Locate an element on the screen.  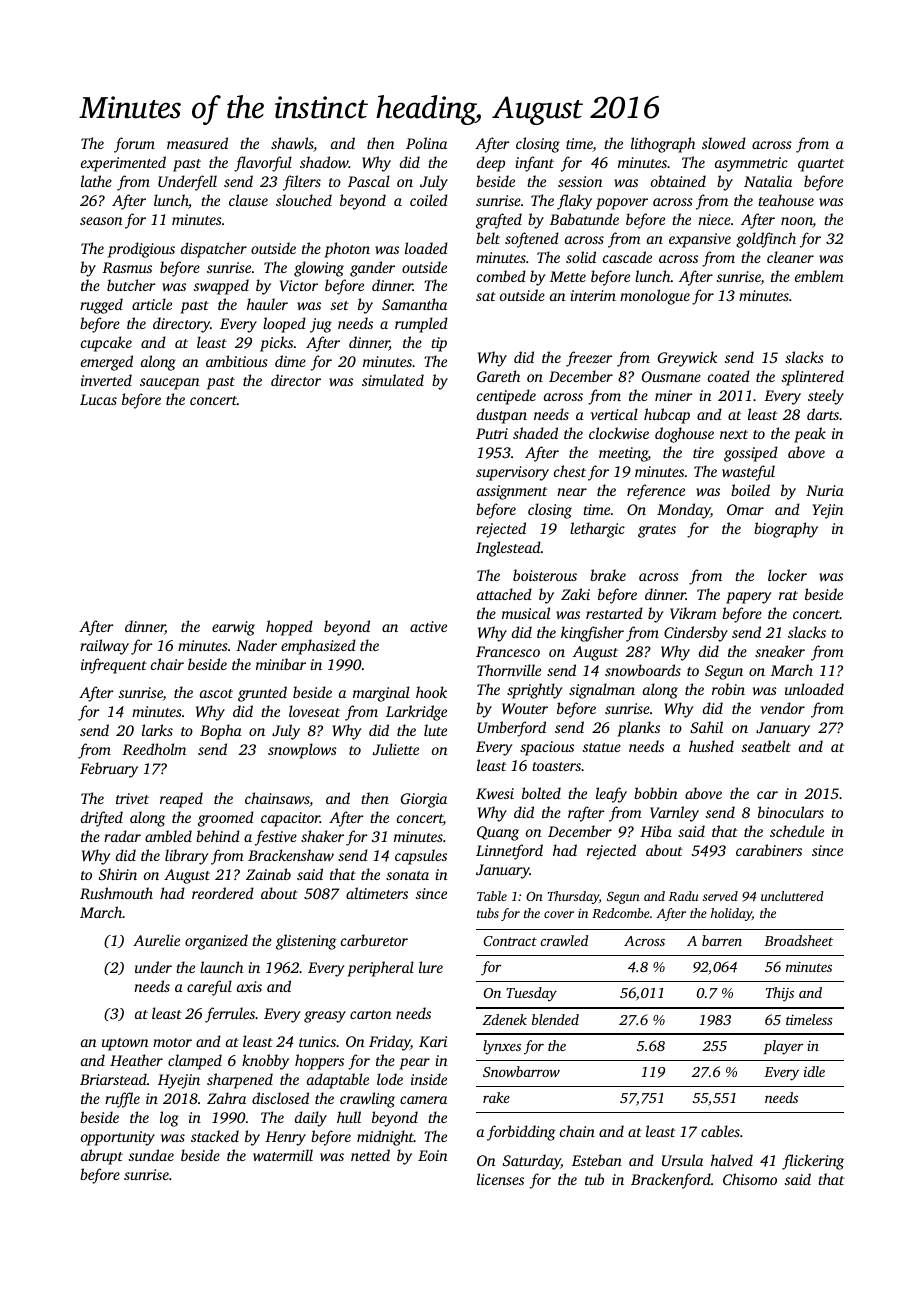
dustpan is located at coordinates (502, 416).
